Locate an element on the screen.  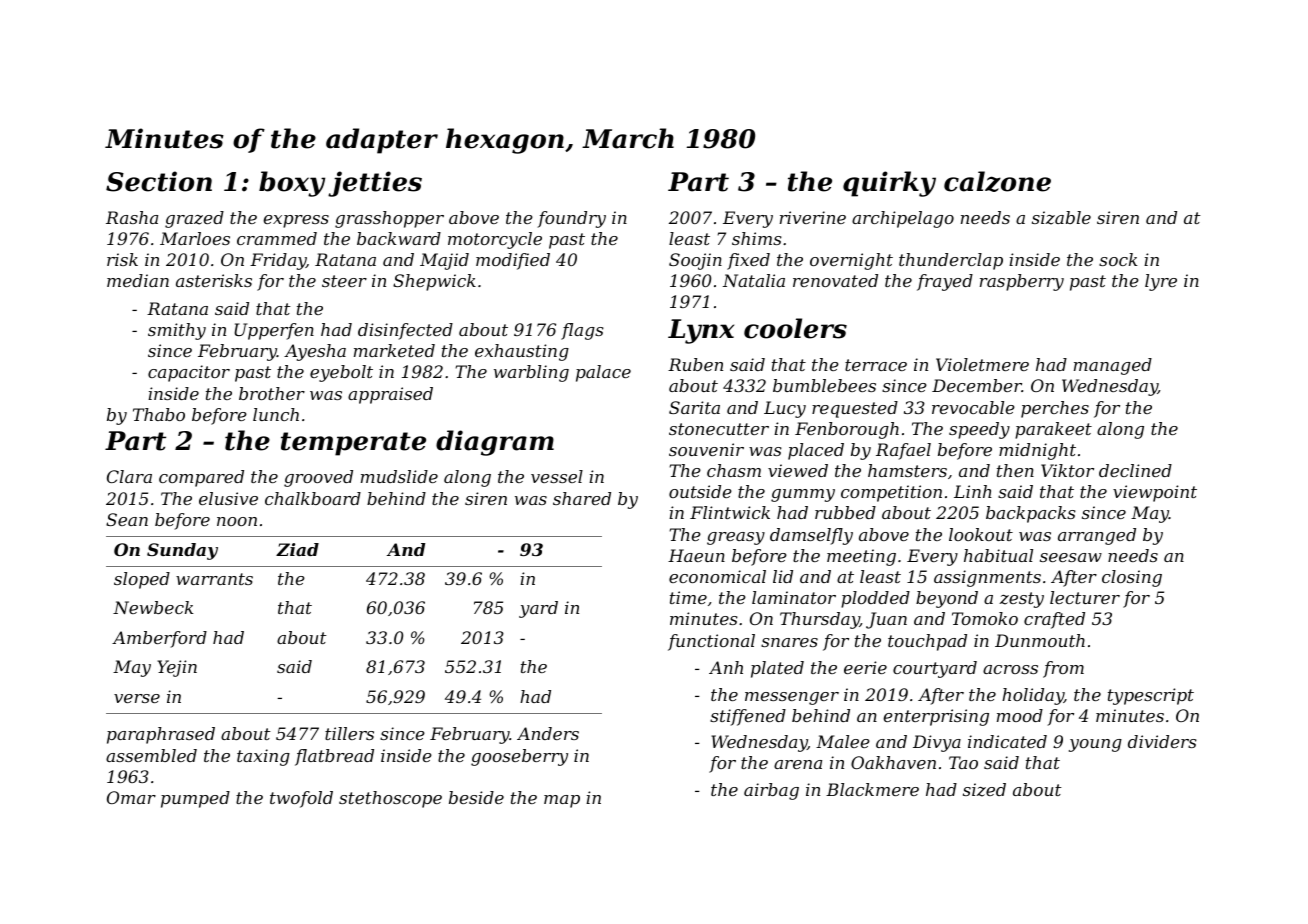
Soojin is located at coordinates (695, 261).
